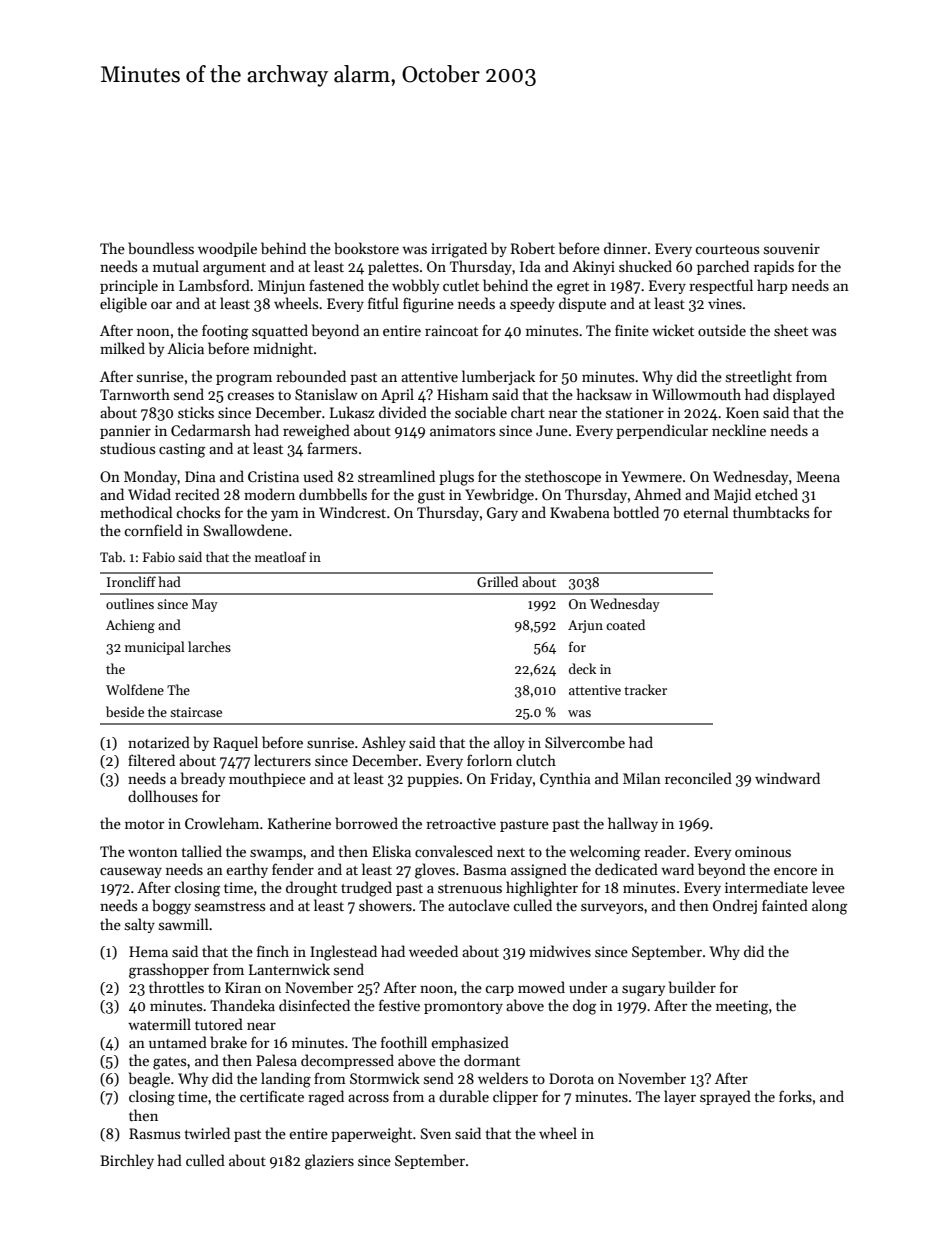 This screenshot has height=1233, width=952. I want to click on rebounded, so click(311, 376).
